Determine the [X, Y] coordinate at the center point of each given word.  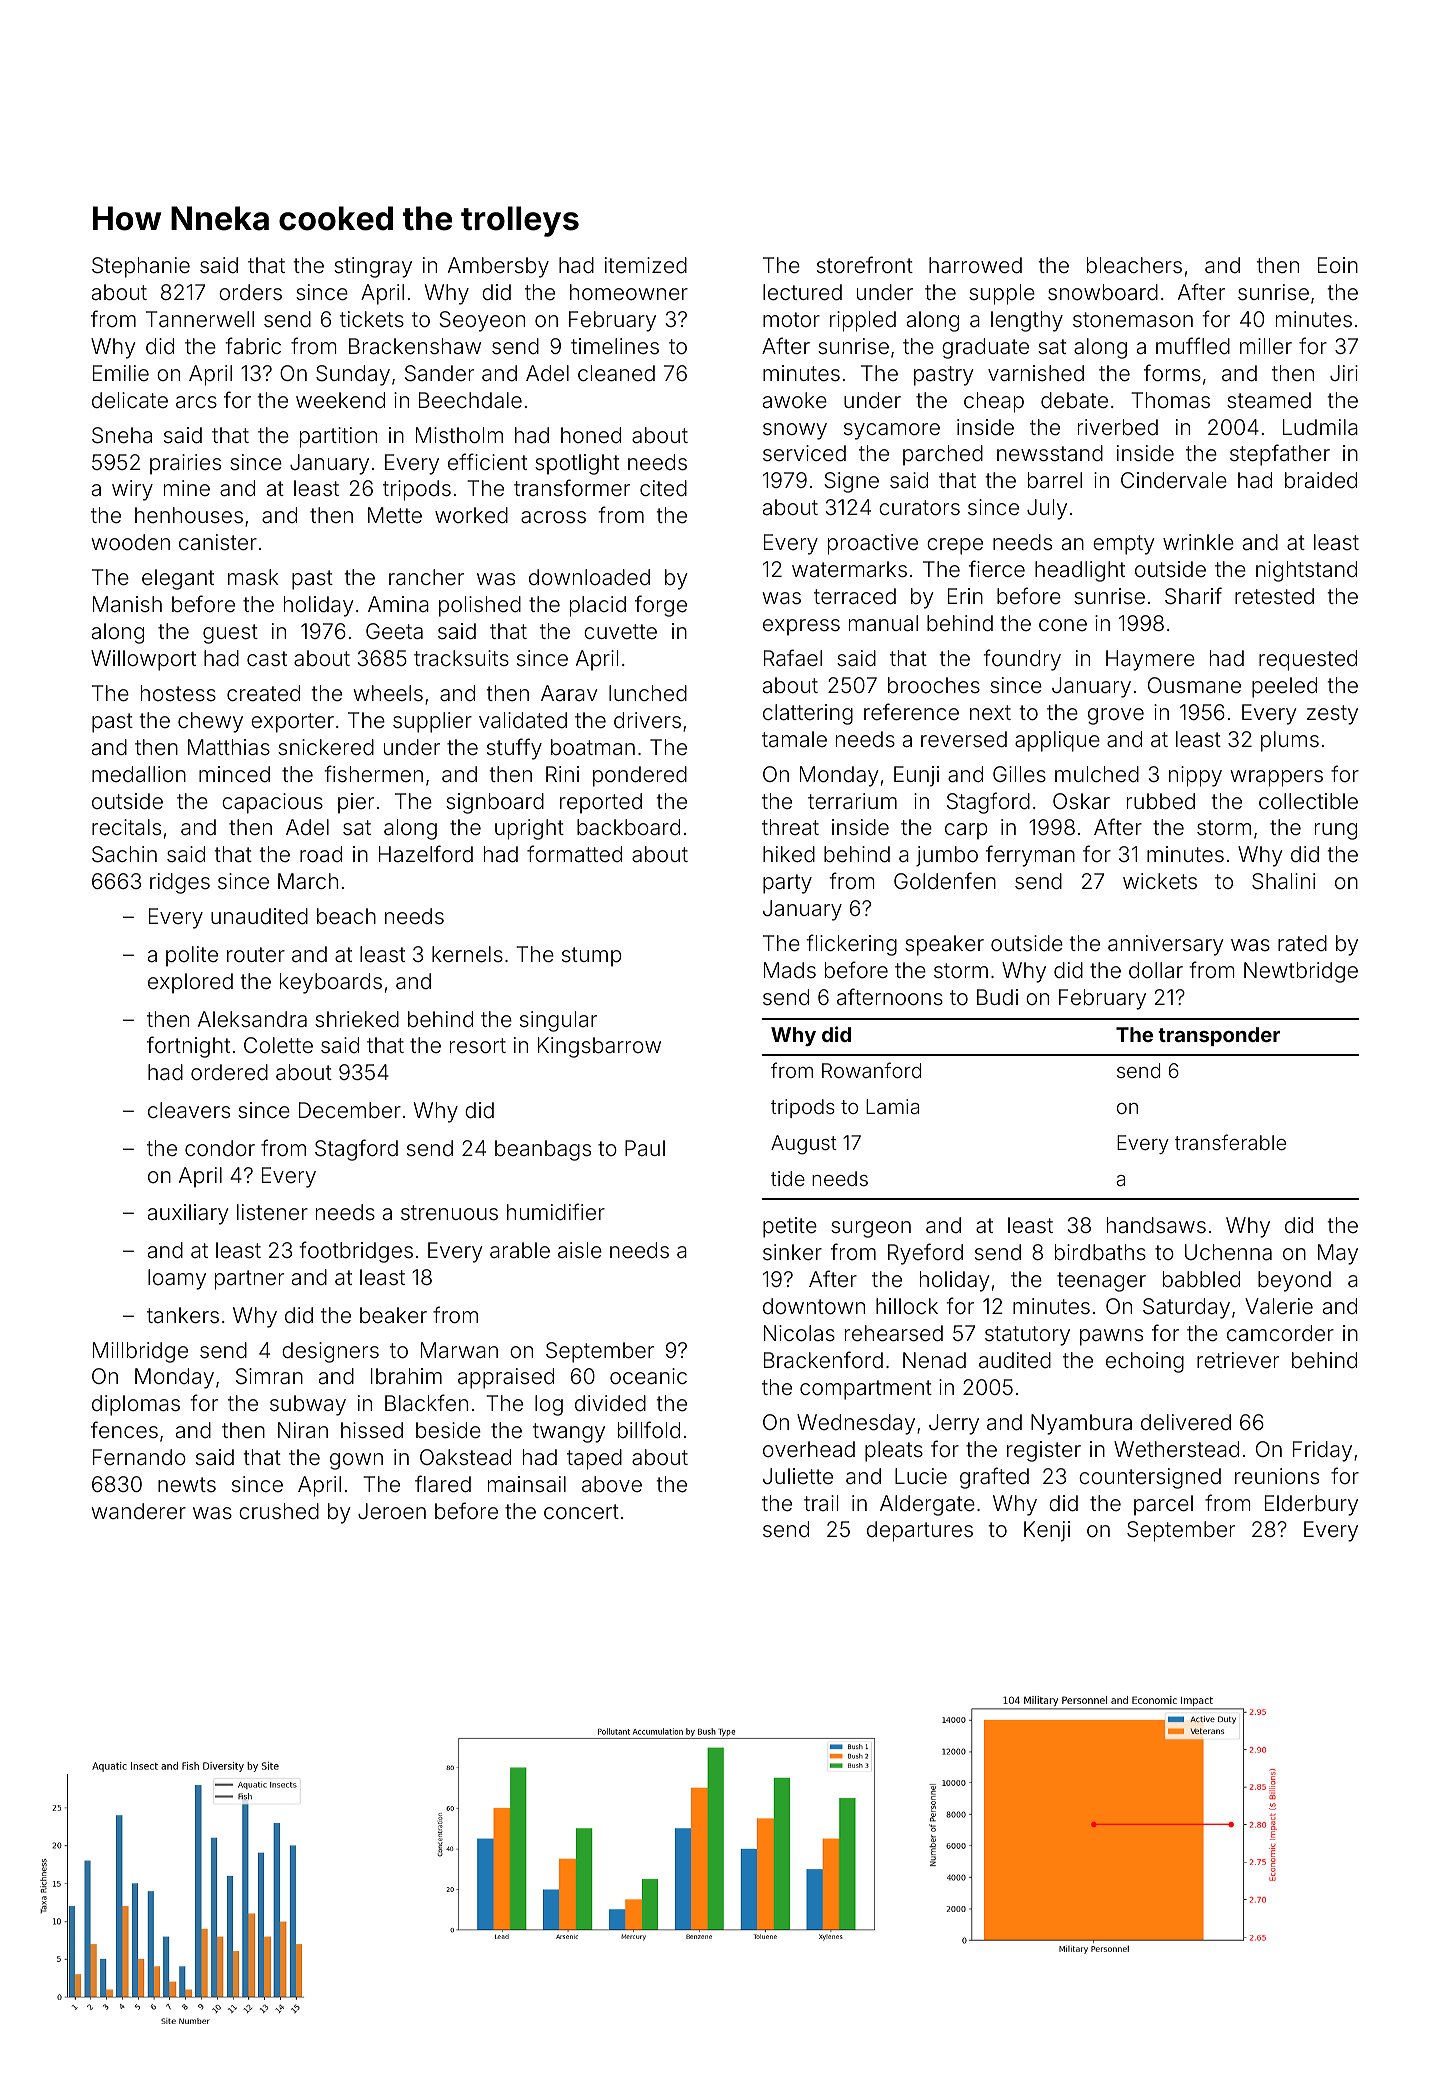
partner [249, 1280]
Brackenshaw [415, 346]
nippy [1195, 776]
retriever [1238, 1360]
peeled [1284, 687]
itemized [646, 265]
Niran [303, 1430]
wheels [388, 693]
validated [523, 720]
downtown [814, 1306]
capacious [272, 803]
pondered [640, 776]
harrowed [975, 265]
